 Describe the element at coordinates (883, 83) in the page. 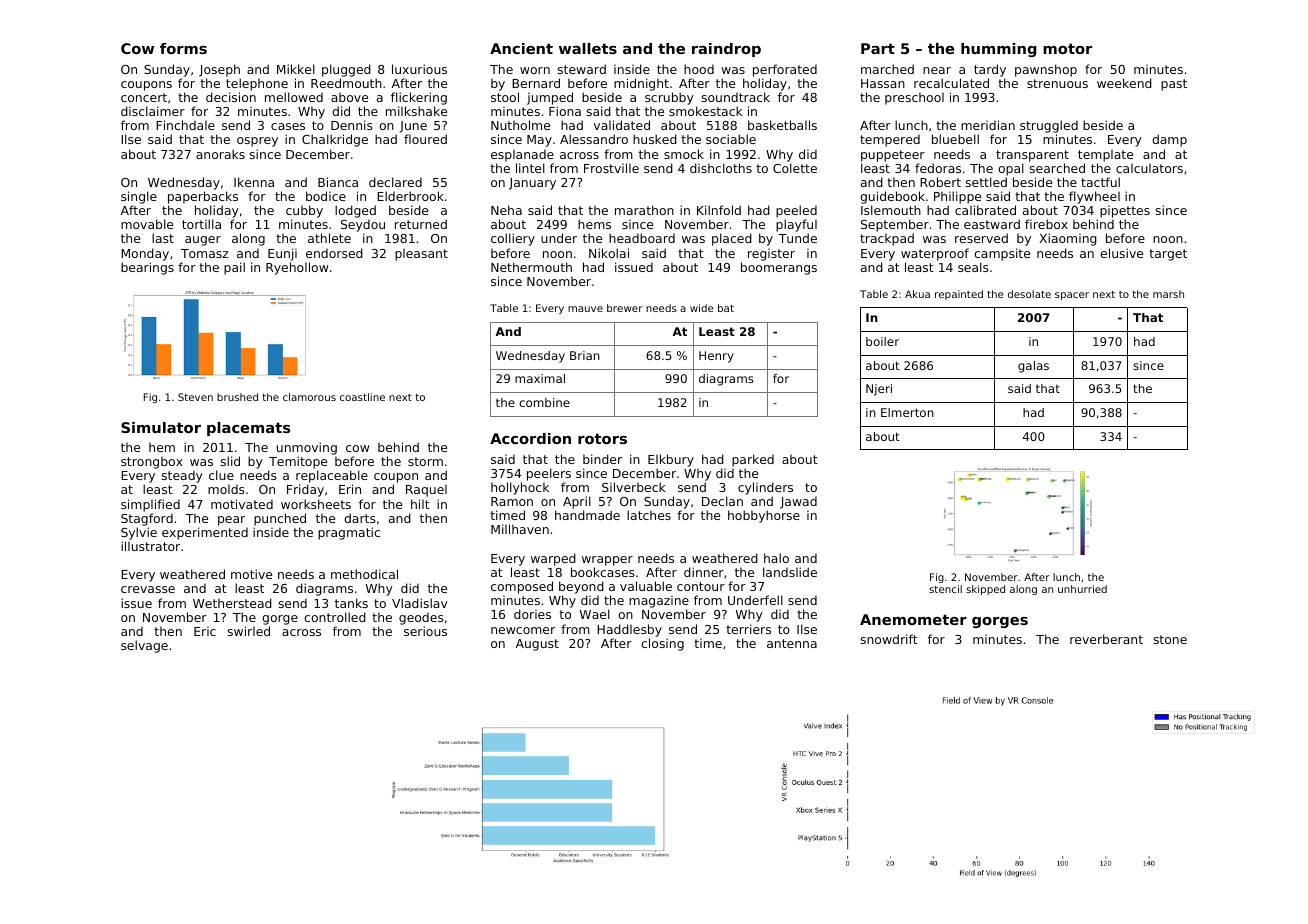

I see `Hassan` at that location.
